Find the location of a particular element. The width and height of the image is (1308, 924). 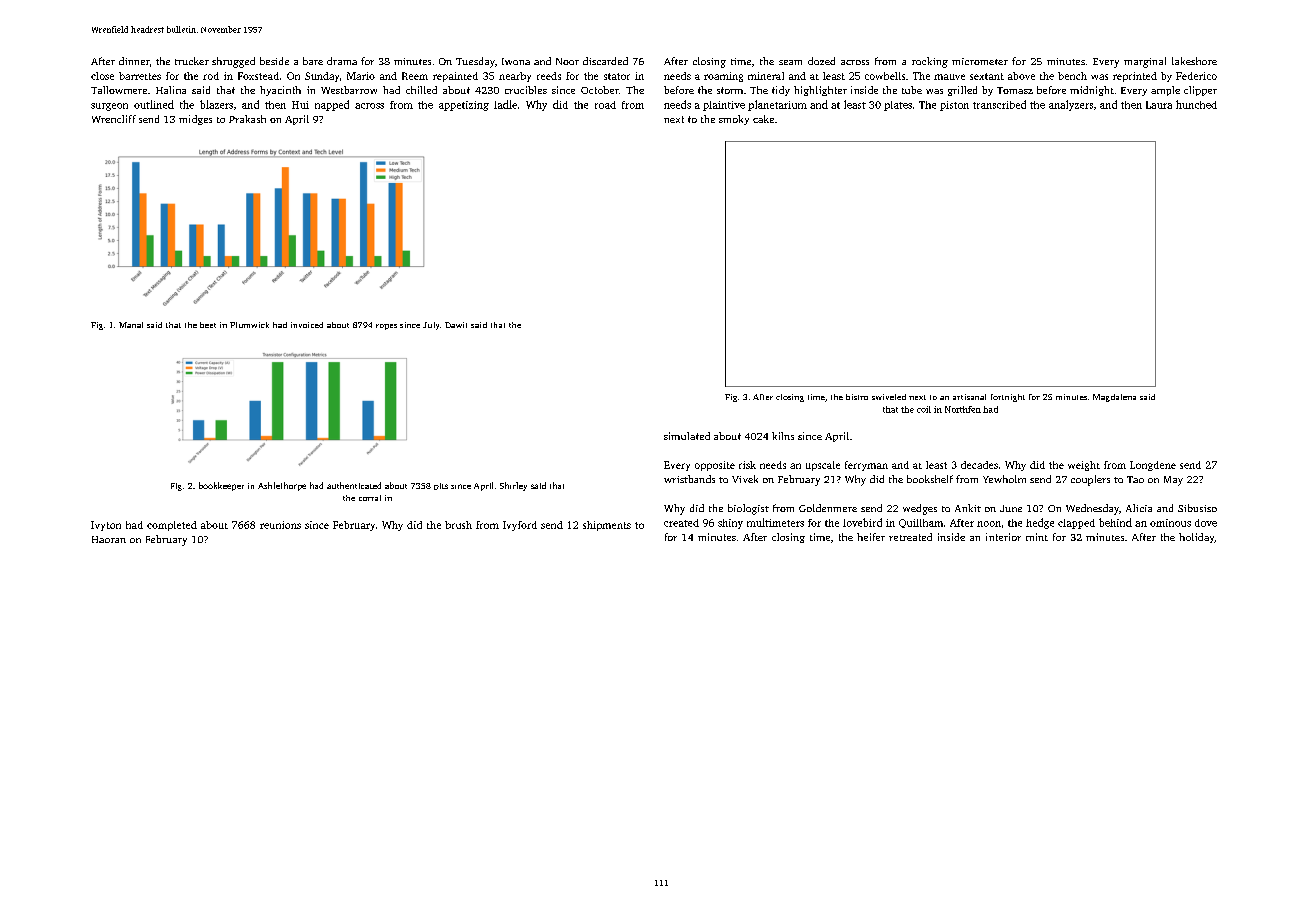

simulated is located at coordinates (687, 436).
